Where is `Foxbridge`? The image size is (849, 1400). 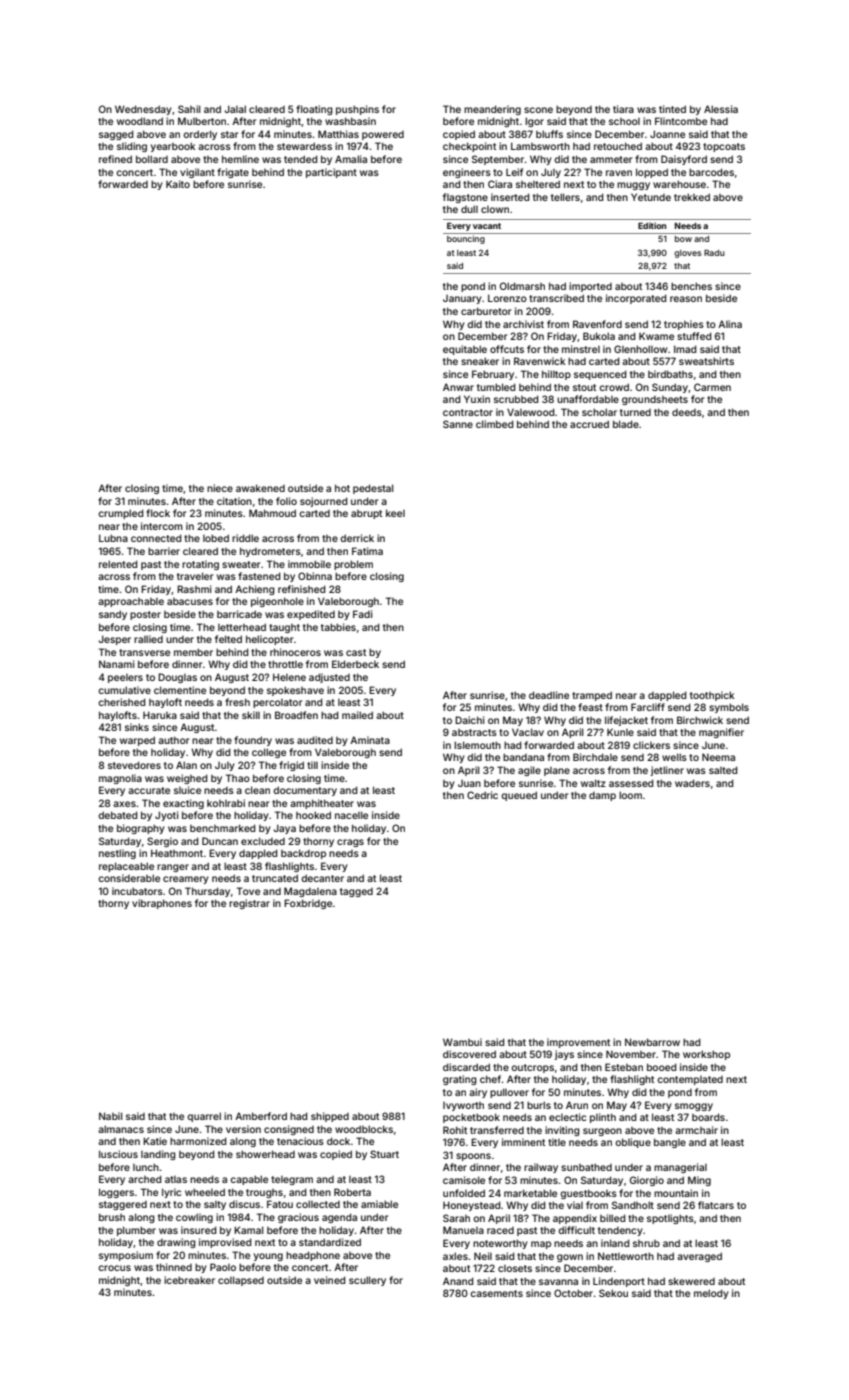 Foxbridge is located at coordinates (308, 904).
